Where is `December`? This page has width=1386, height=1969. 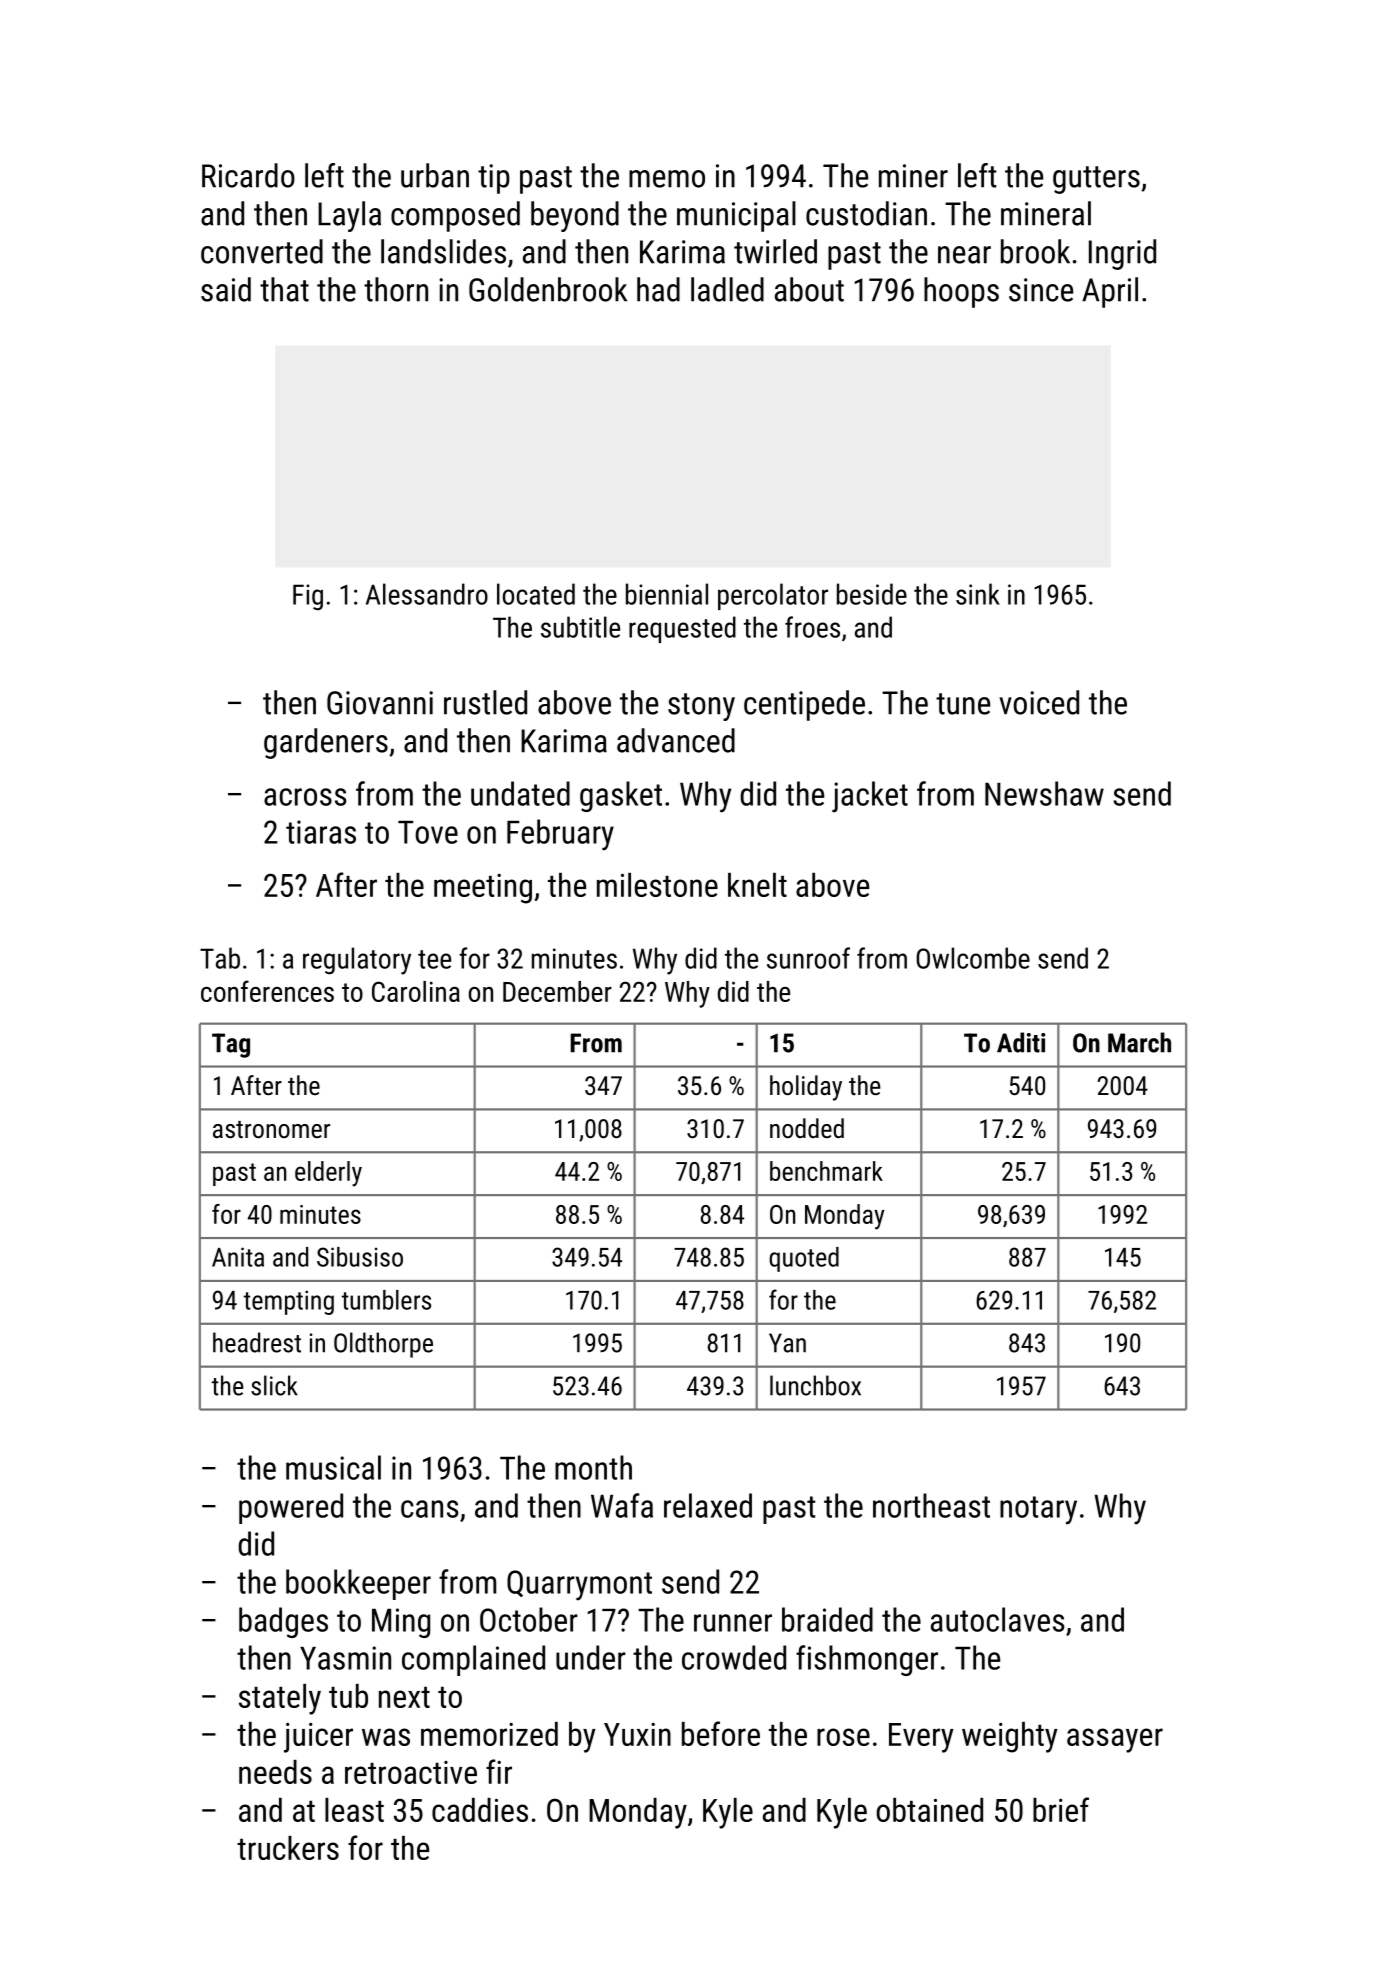
December is located at coordinates (557, 991).
